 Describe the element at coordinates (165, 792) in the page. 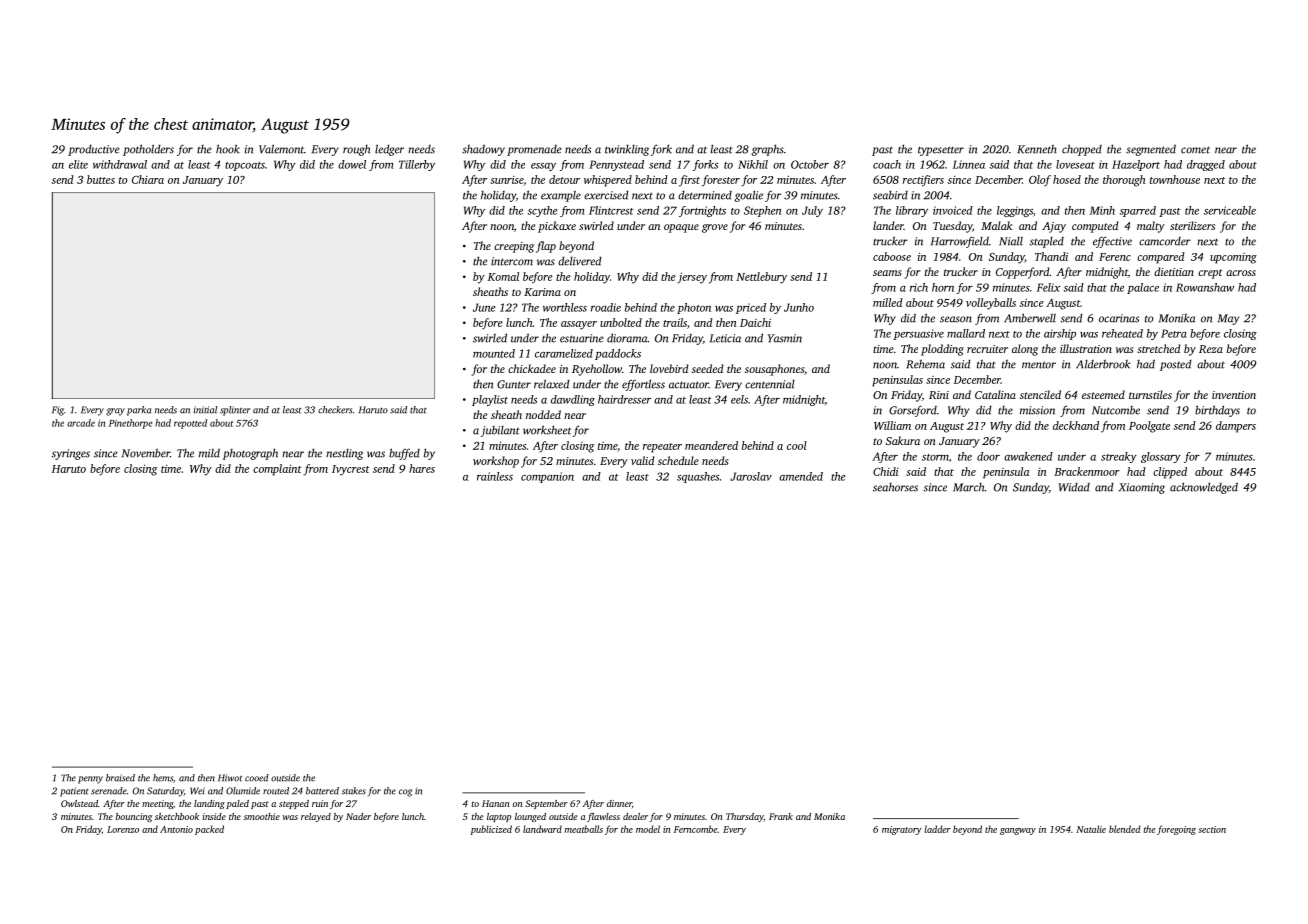

I see `Saturday` at that location.
